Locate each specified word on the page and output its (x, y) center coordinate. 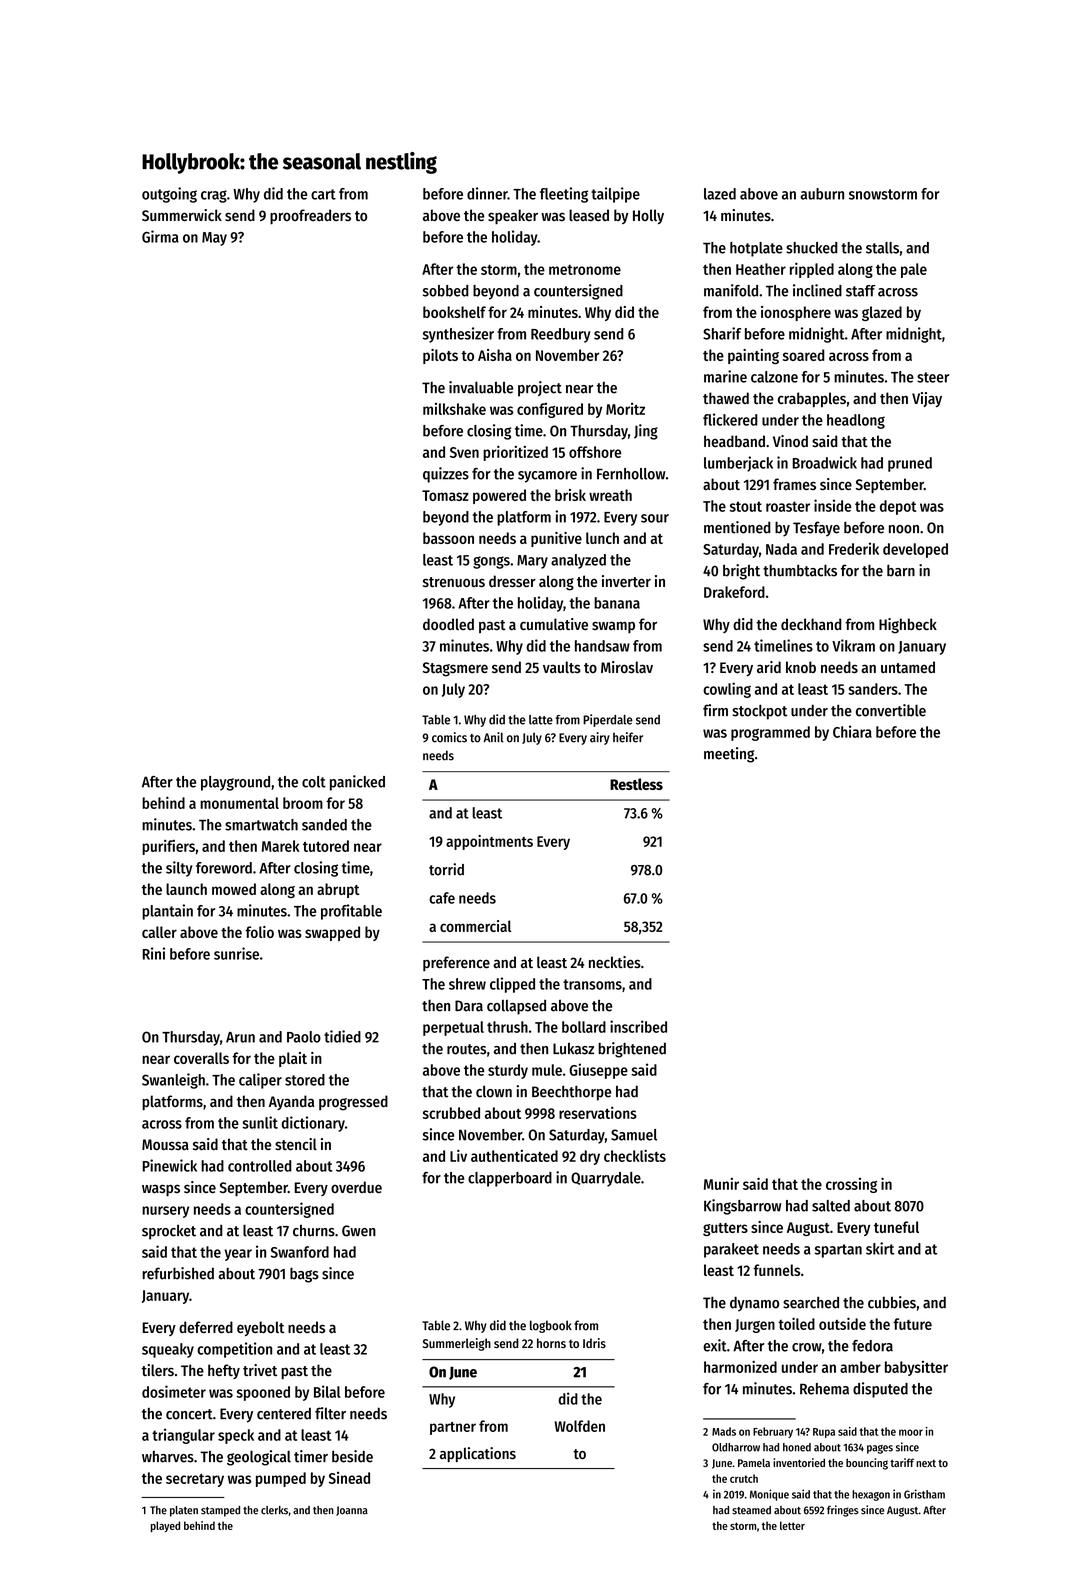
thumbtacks (800, 570)
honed (797, 1447)
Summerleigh (457, 1344)
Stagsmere (455, 669)
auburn (822, 194)
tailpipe (615, 195)
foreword (224, 868)
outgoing (169, 195)
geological (259, 1458)
